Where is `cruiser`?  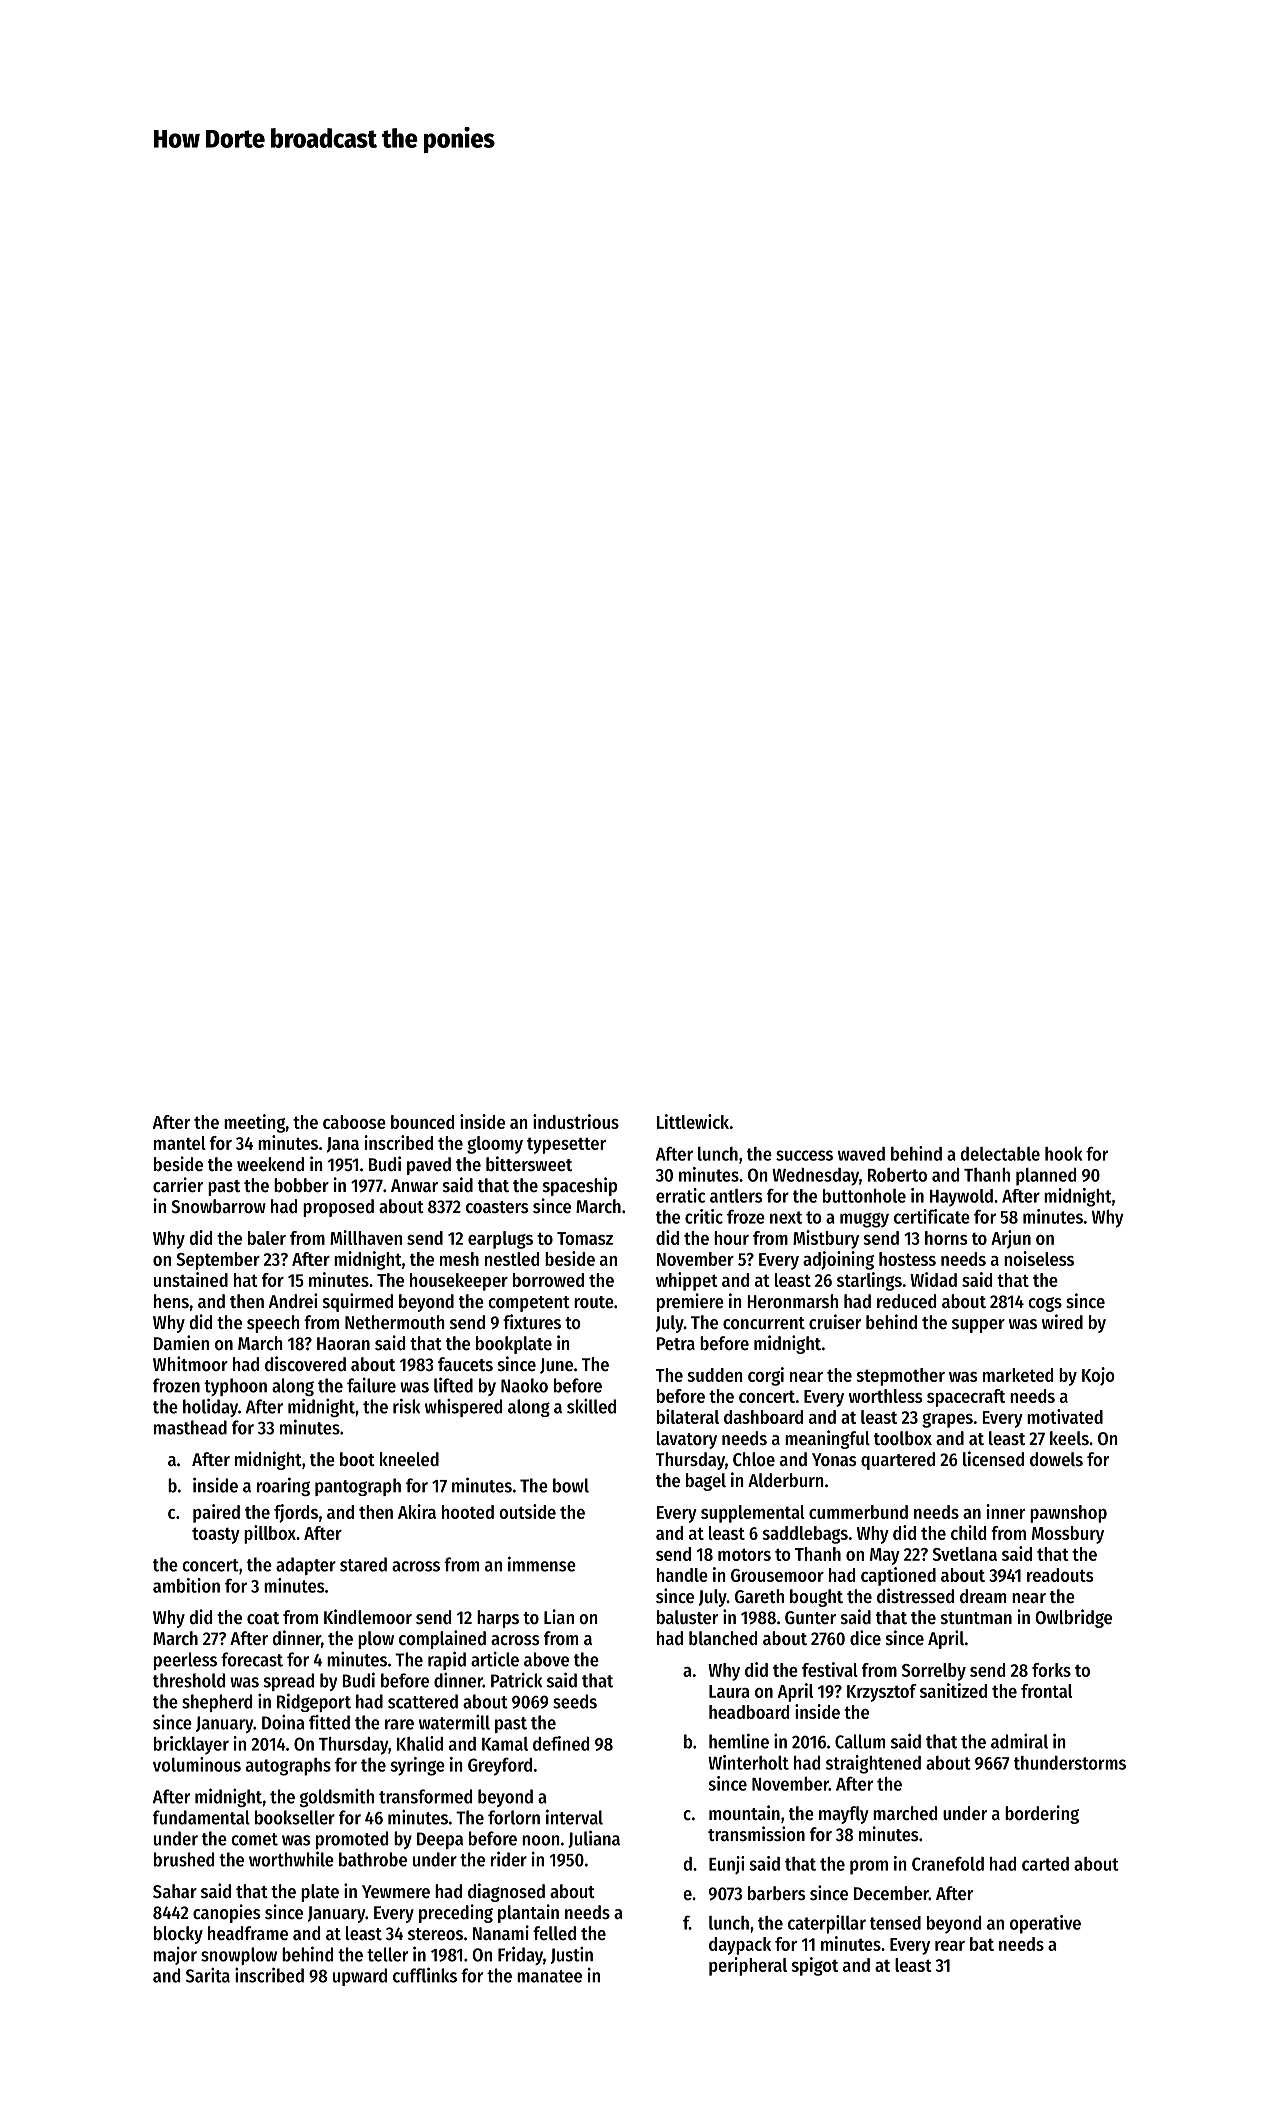 cruiser is located at coordinates (835, 1322).
